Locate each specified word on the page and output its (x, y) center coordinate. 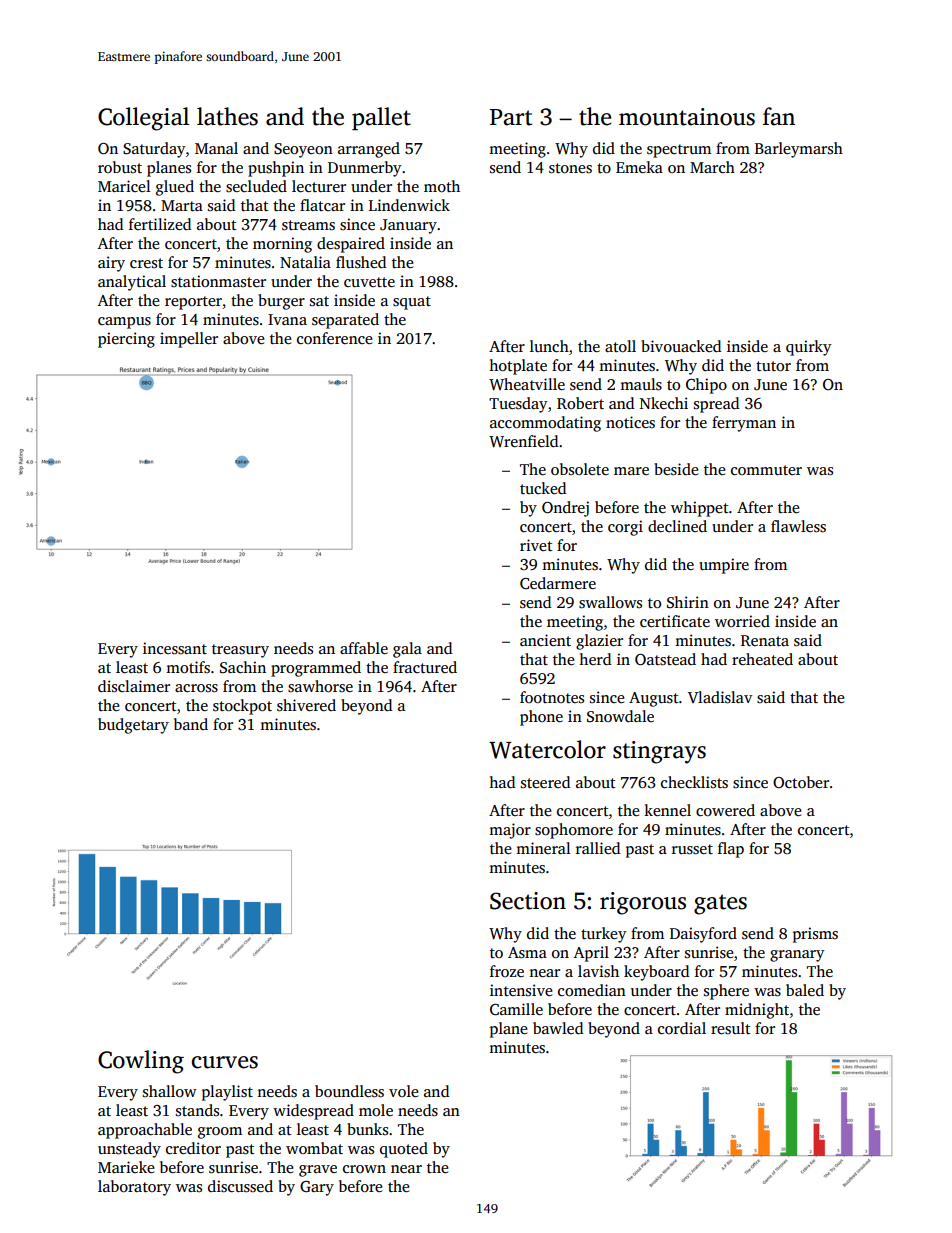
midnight (757, 1011)
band (191, 724)
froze (507, 971)
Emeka (639, 167)
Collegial (143, 119)
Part (511, 117)
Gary (317, 1188)
